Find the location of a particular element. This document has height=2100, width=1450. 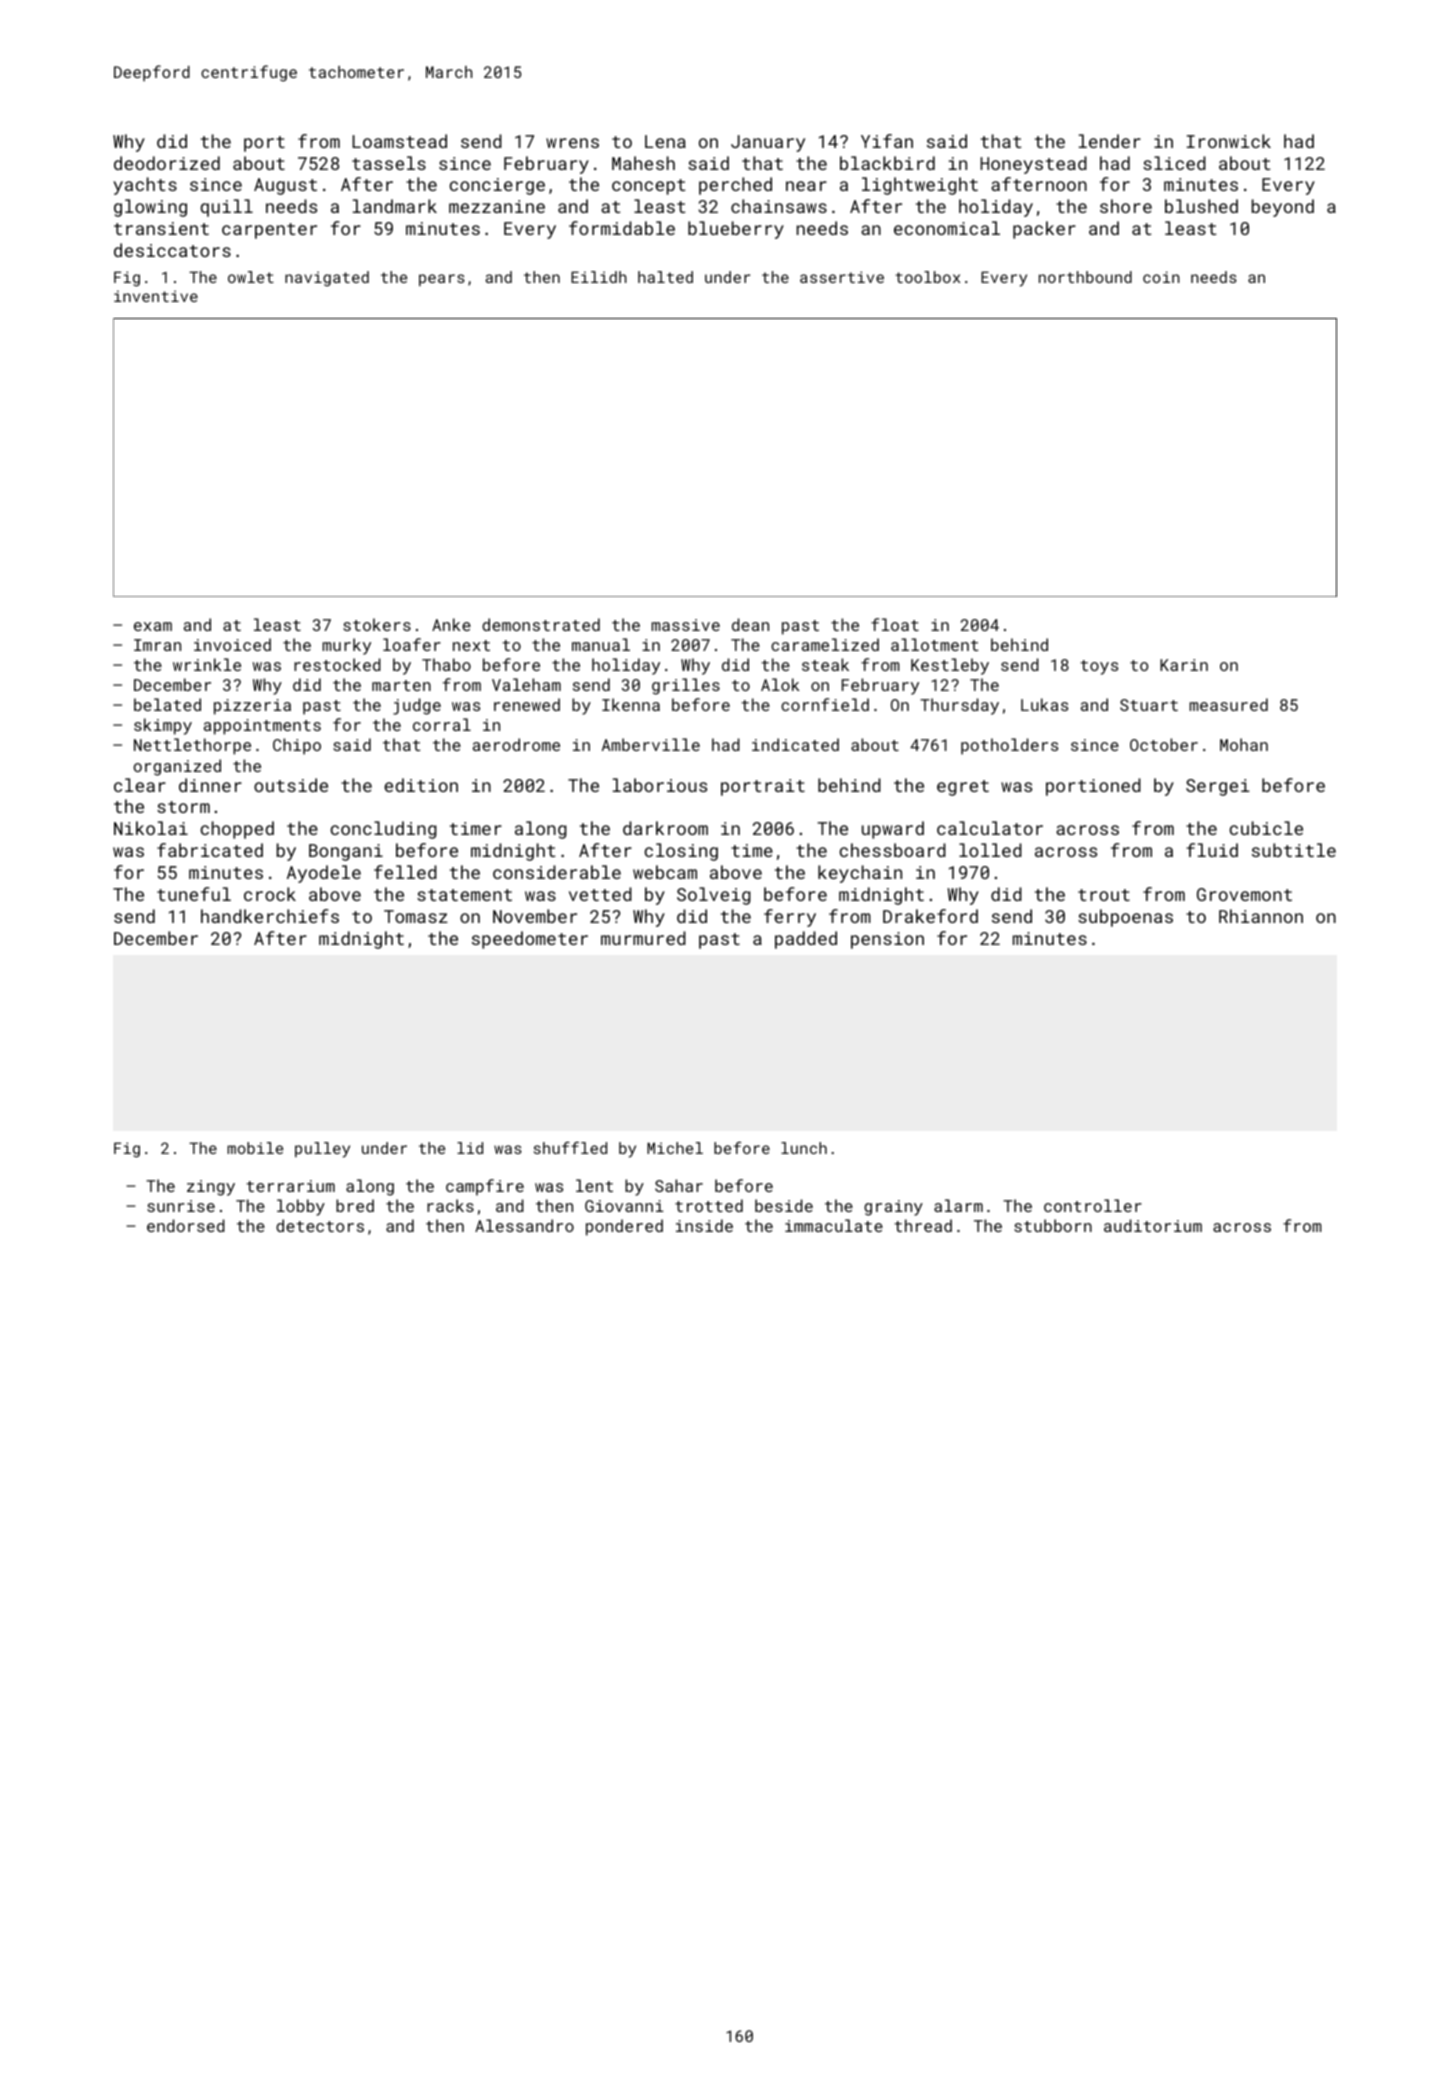

lender is located at coordinates (1110, 141).
